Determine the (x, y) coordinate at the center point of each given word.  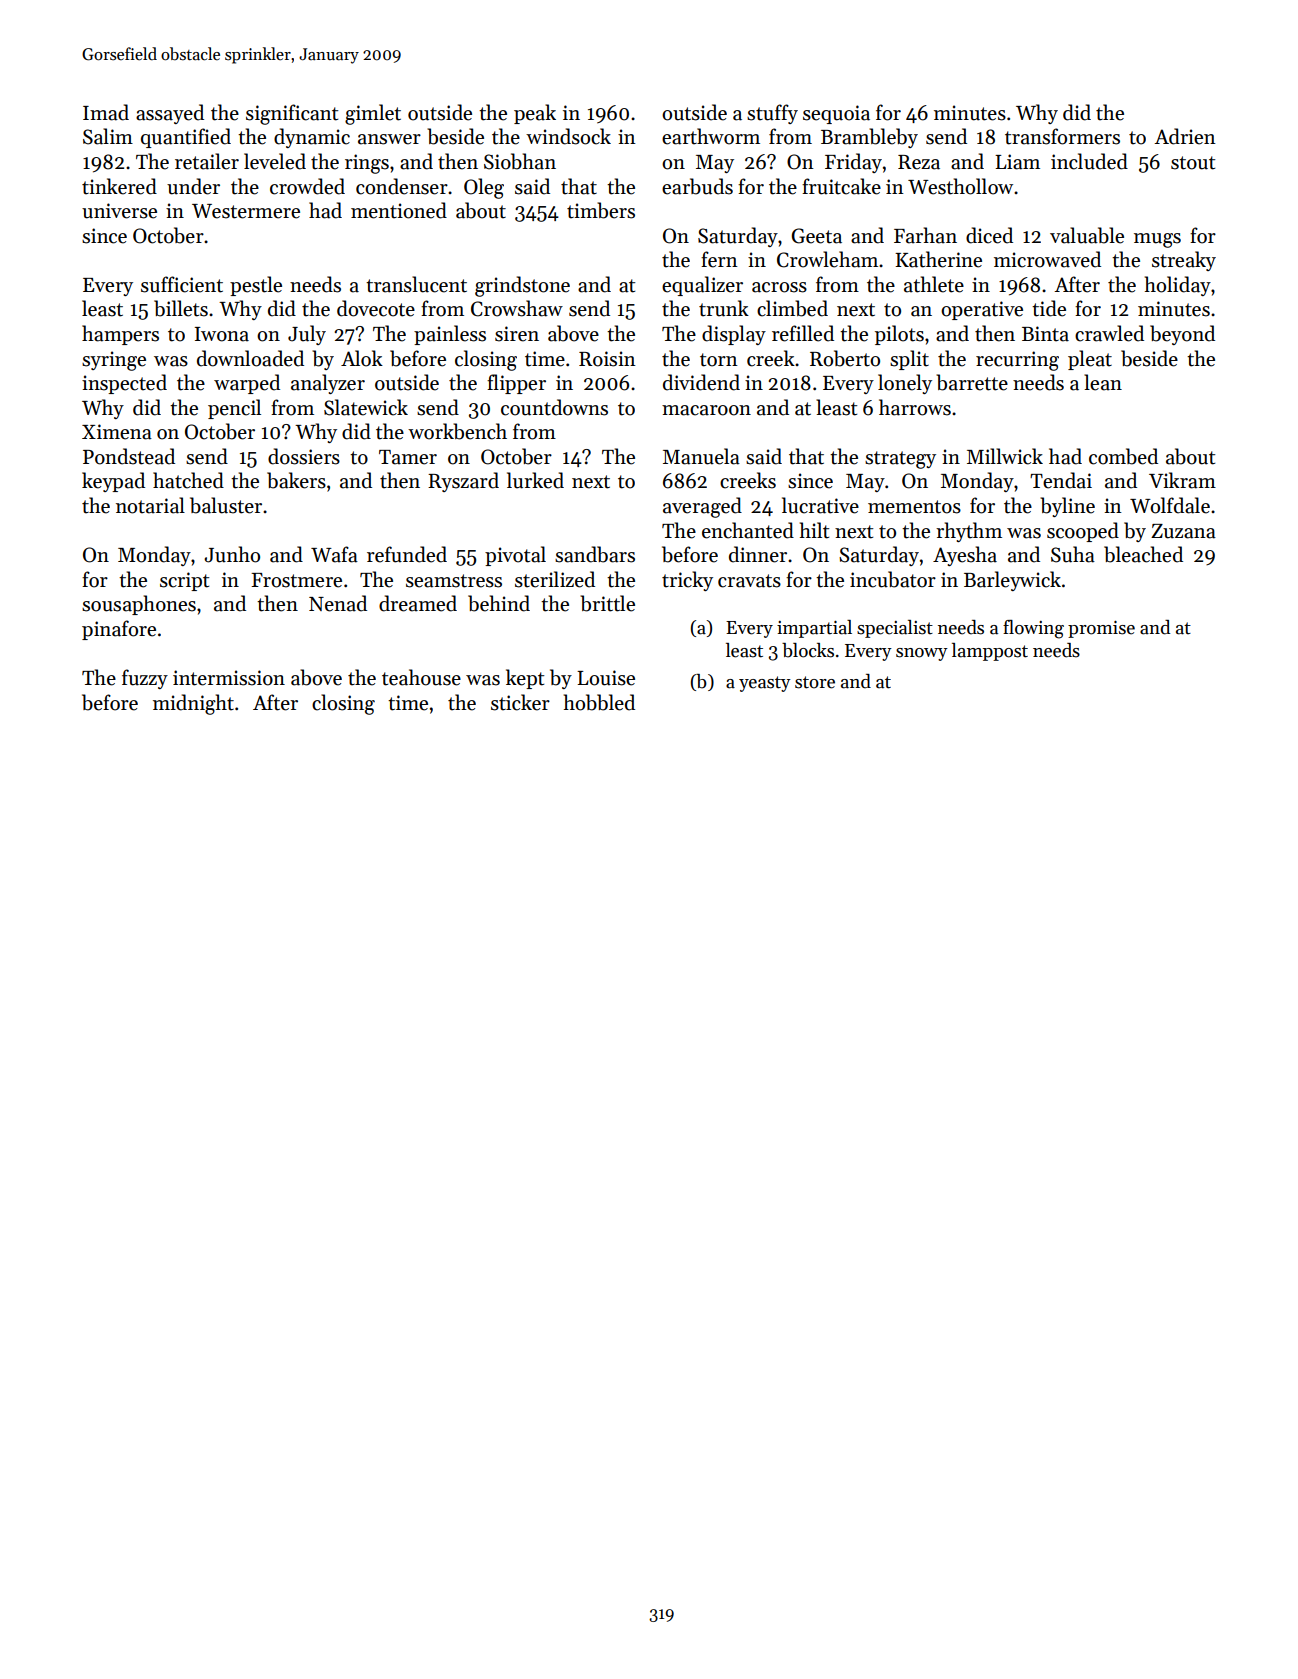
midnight (193, 704)
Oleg (484, 188)
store (815, 682)
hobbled (599, 702)
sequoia (836, 114)
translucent (416, 284)
